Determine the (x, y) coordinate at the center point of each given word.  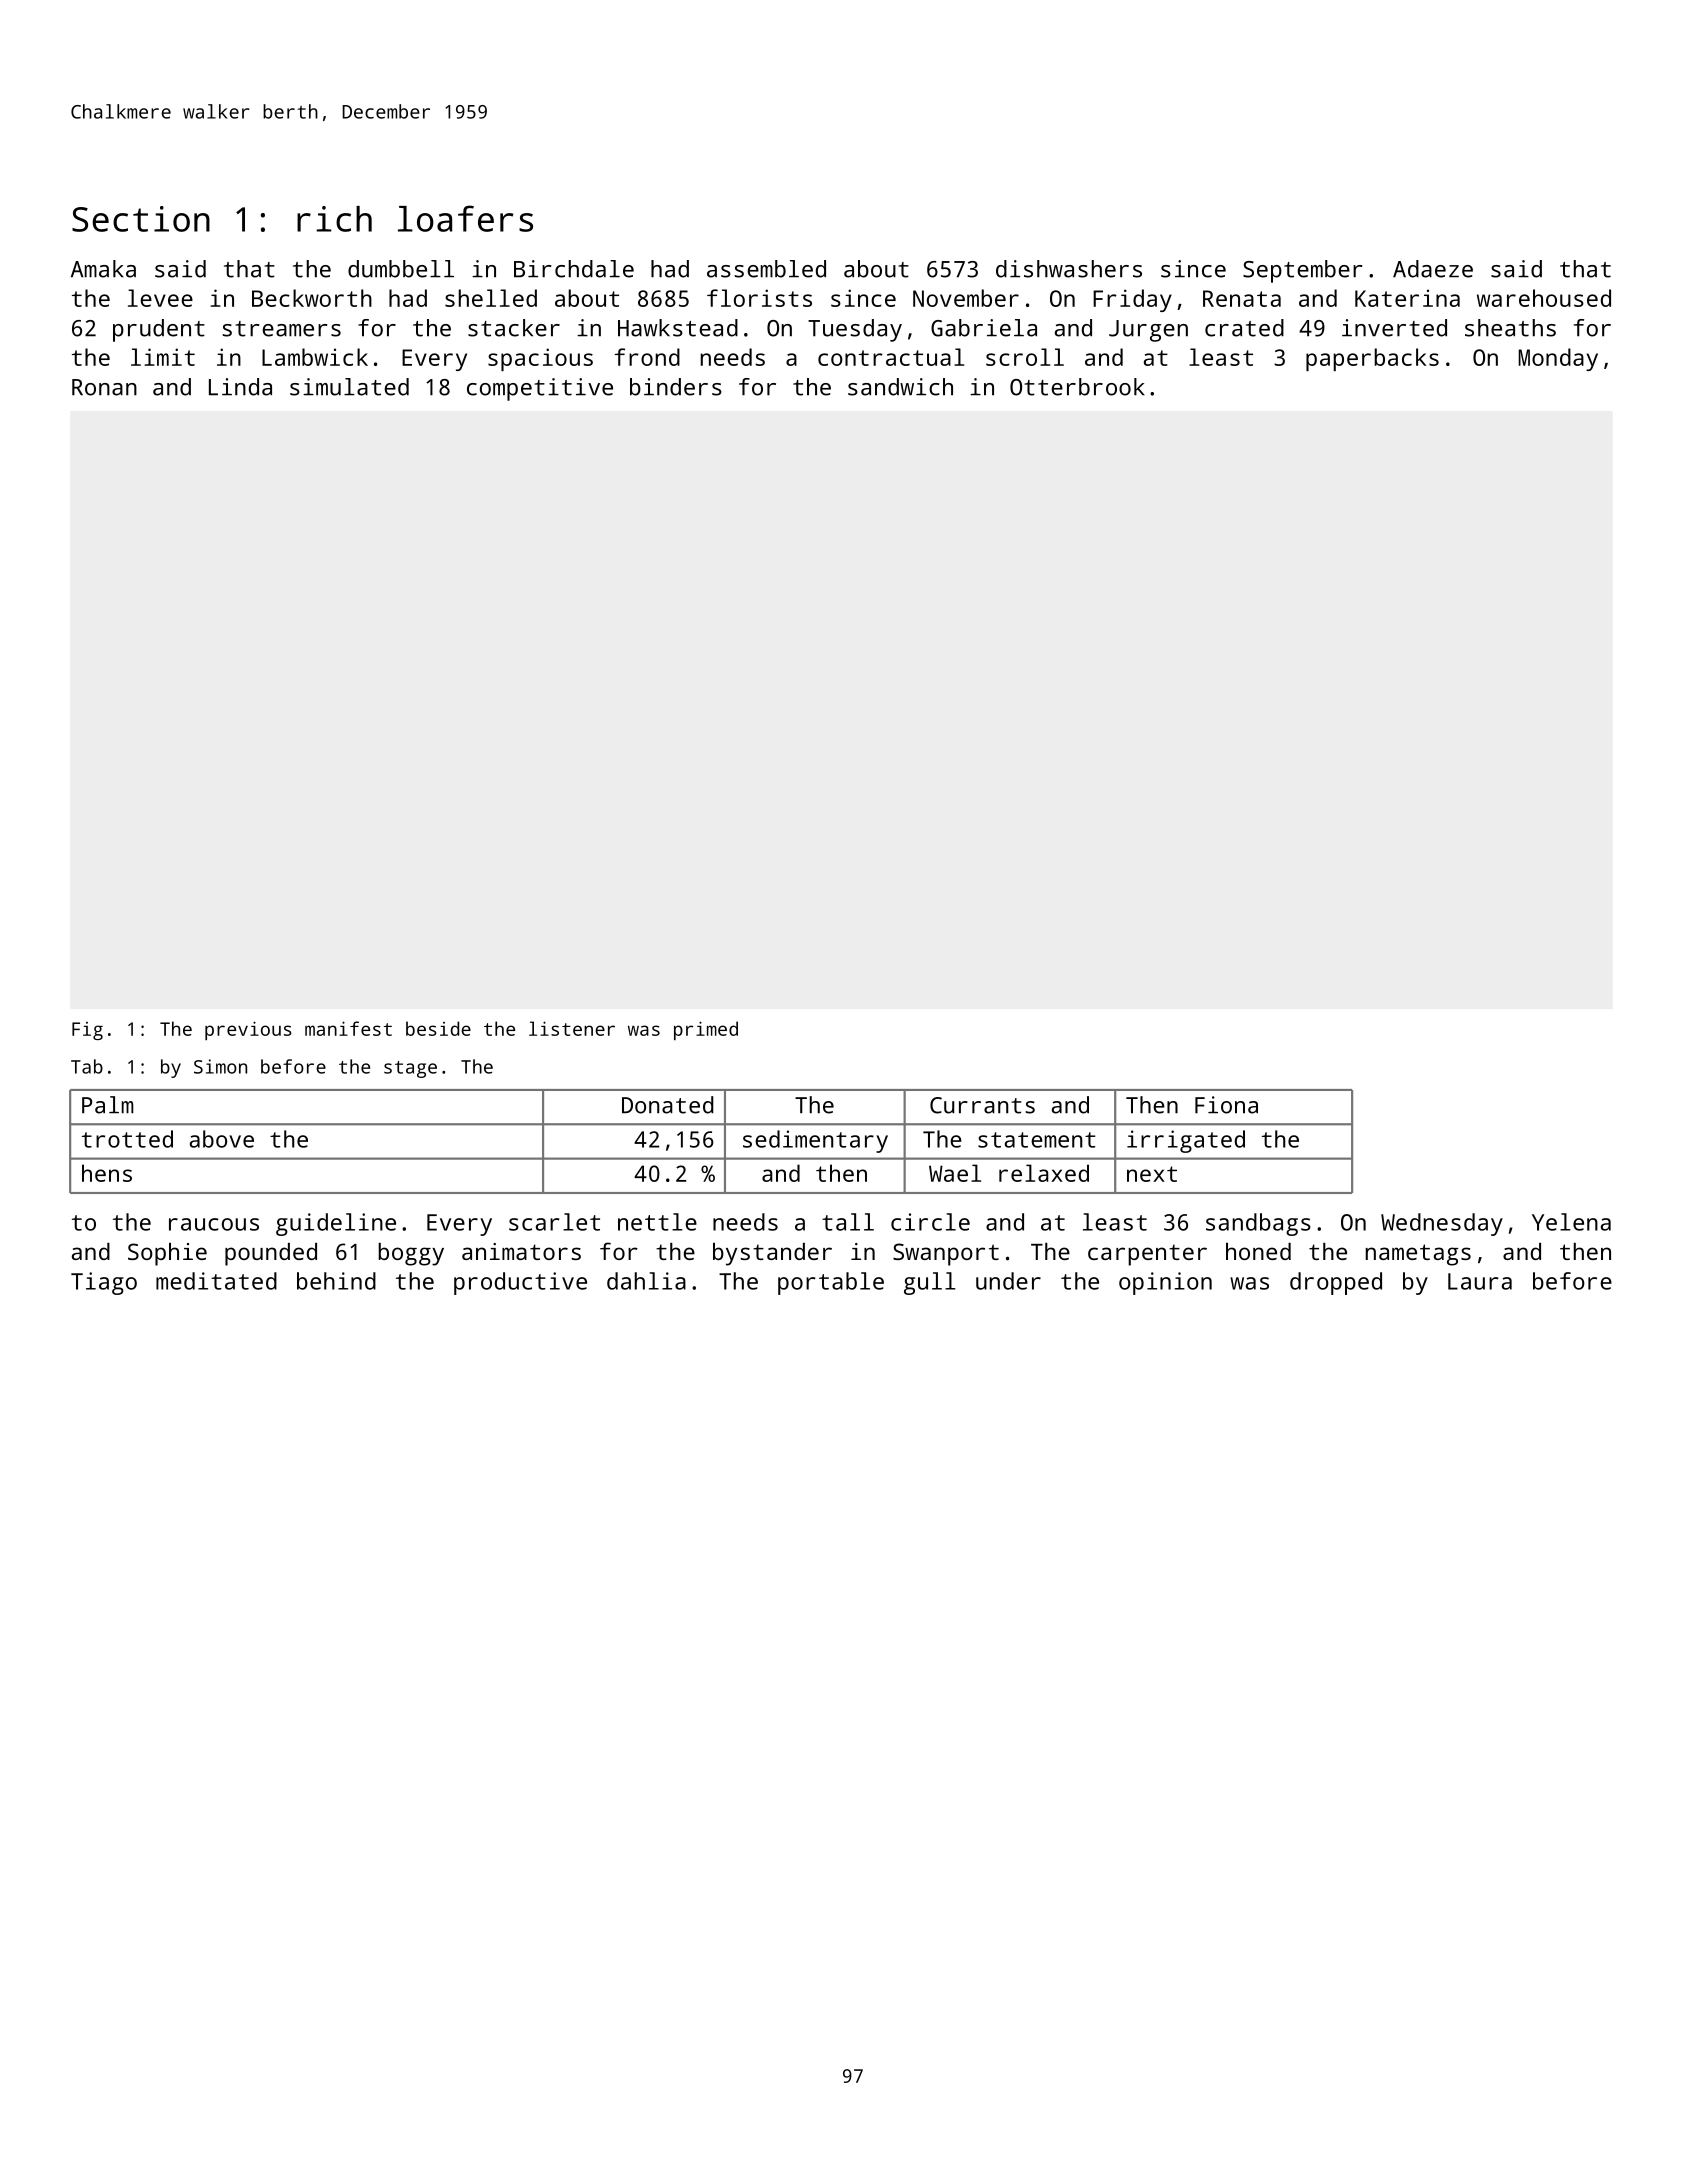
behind (336, 1281)
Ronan (104, 387)
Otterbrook (1077, 387)
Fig (87, 1031)
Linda (240, 387)
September (1303, 271)
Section (141, 219)
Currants (982, 1105)
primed (706, 1030)
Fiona (1226, 1105)
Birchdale (574, 269)
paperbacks (1372, 359)
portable (831, 1283)
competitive (540, 389)
